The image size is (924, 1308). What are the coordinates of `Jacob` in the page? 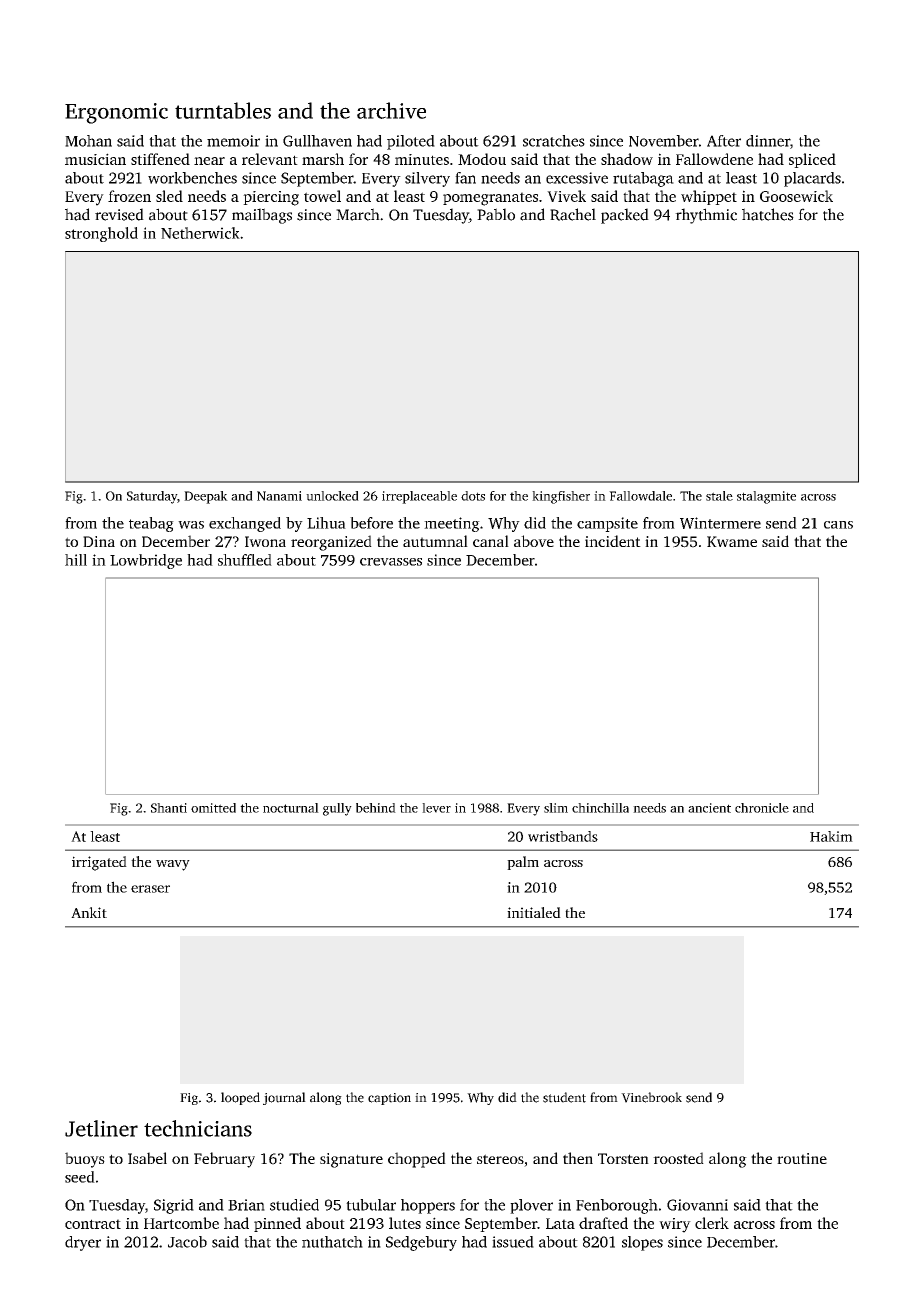 It's located at (187, 1242).
